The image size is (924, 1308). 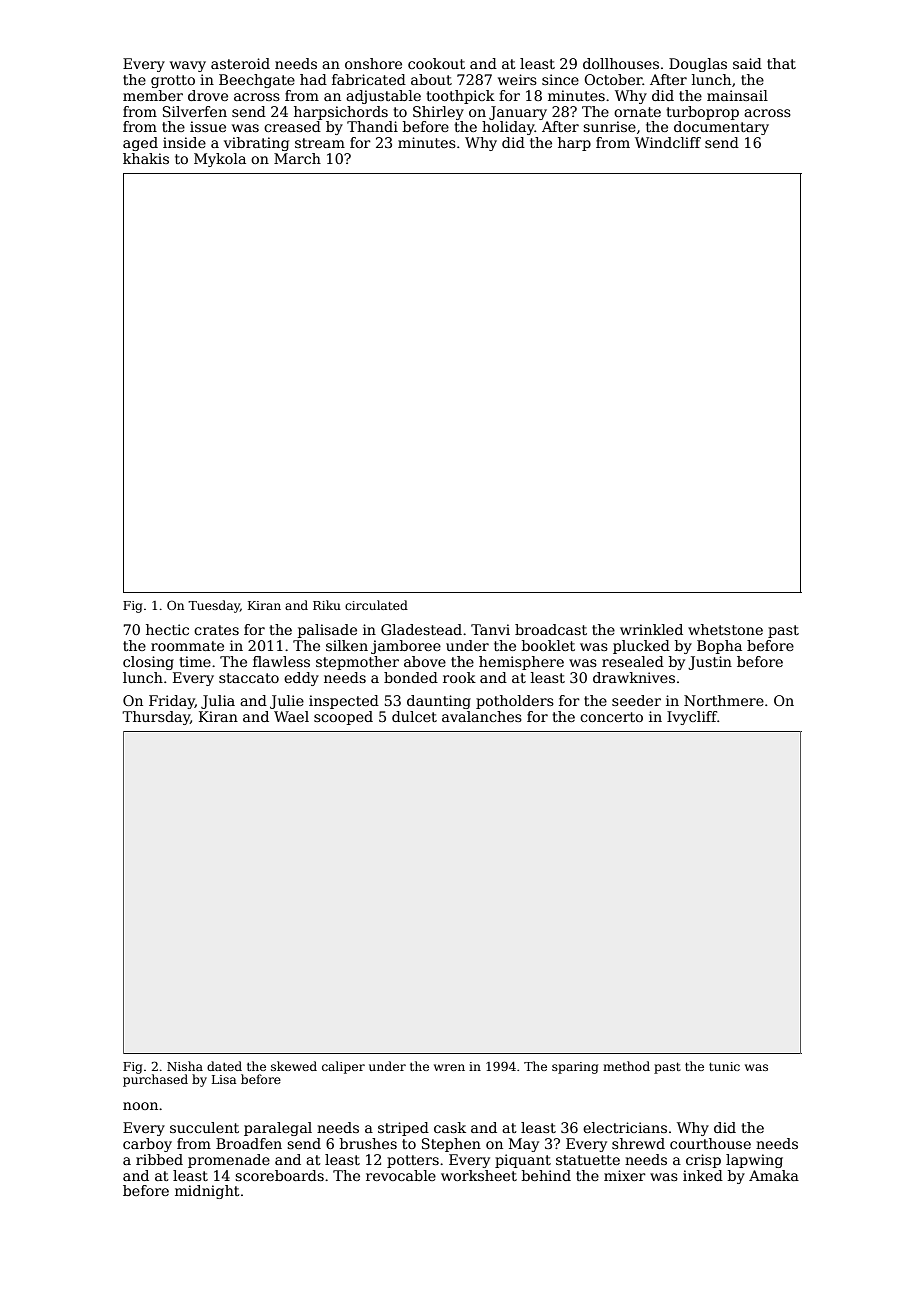 What do you see at coordinates (140, 144) in the screenshot?
I see `aged` at bounding box center [140, 144].
